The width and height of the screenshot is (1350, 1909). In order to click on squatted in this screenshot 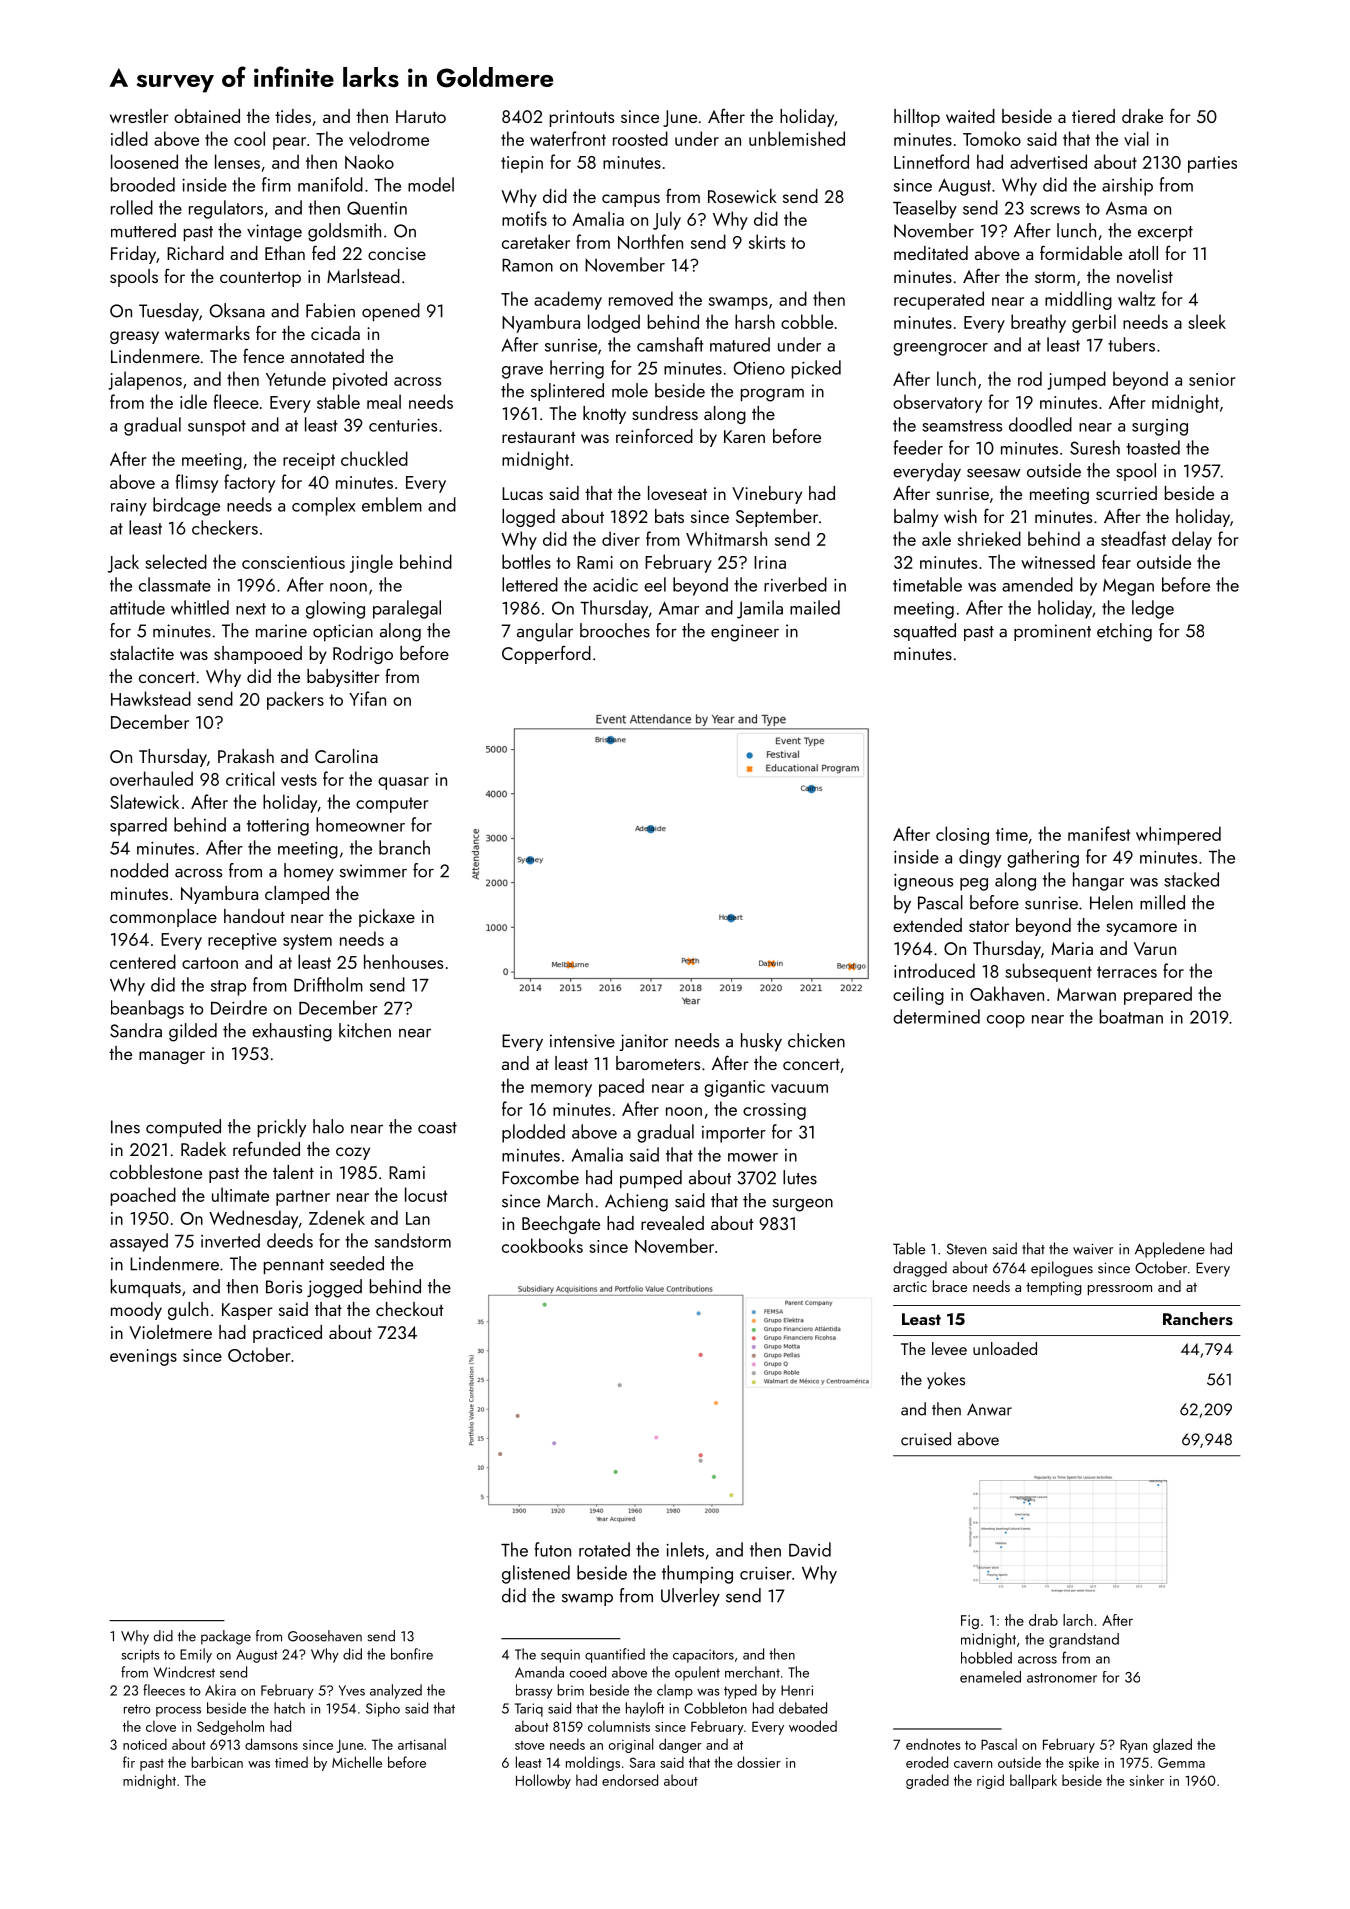, I will do `click(925, 632)`.
